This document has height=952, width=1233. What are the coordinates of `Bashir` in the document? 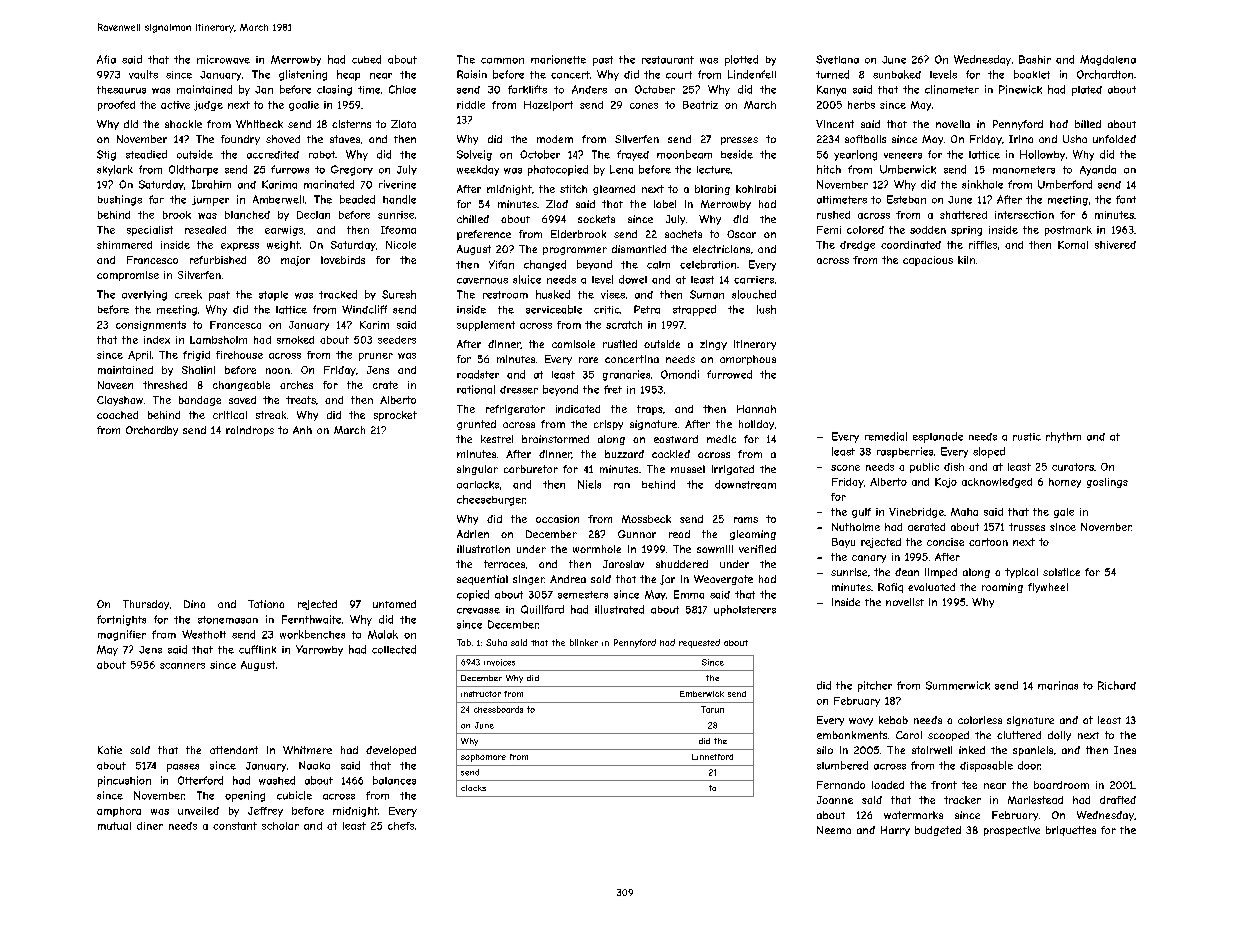 It's located at (1035, 59).
